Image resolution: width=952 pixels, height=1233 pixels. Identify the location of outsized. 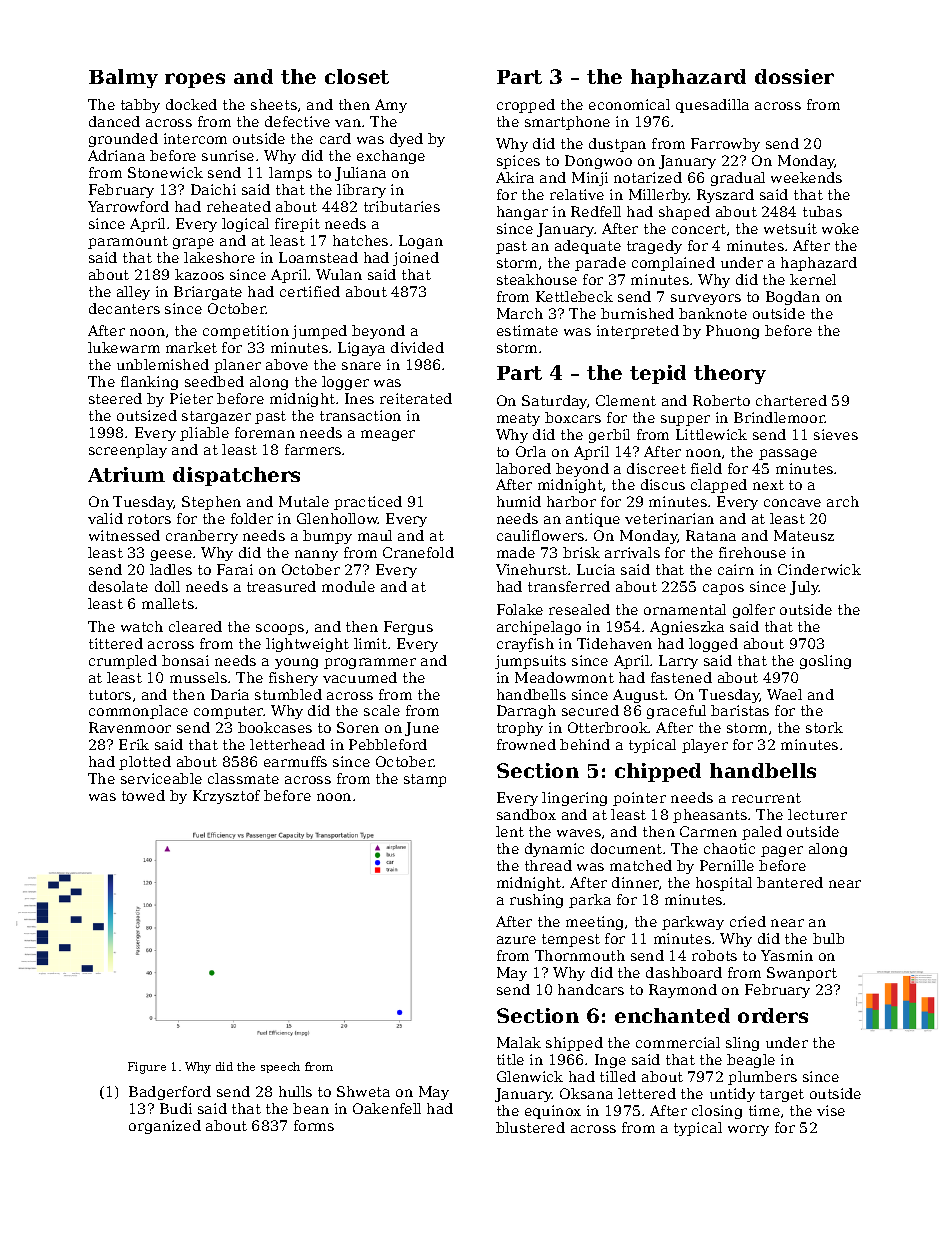
(147, 415).
